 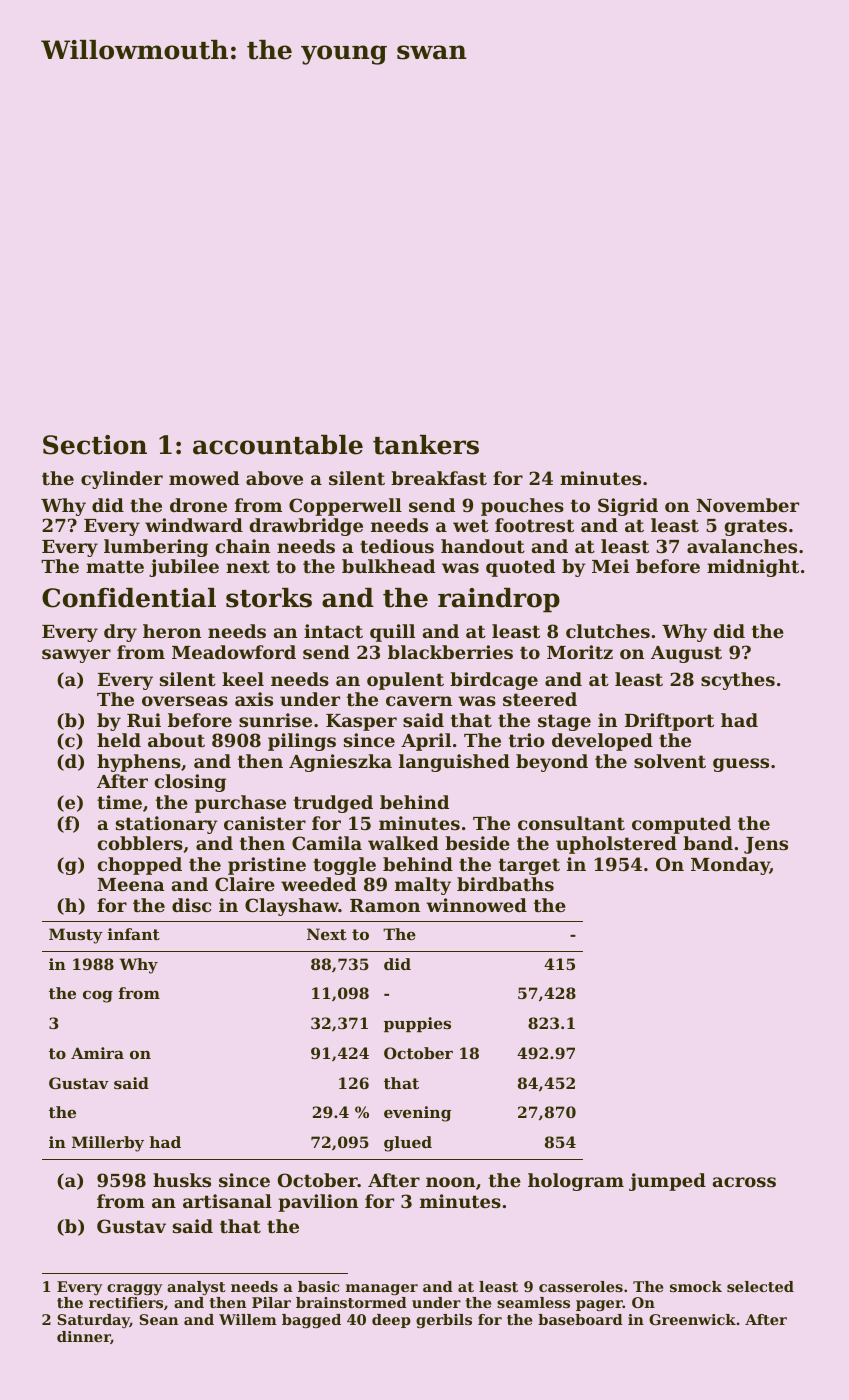 What do you see at coordinates (444, 1321) in the page?
I see `gerbils` at bounding box center [444, 1321].
